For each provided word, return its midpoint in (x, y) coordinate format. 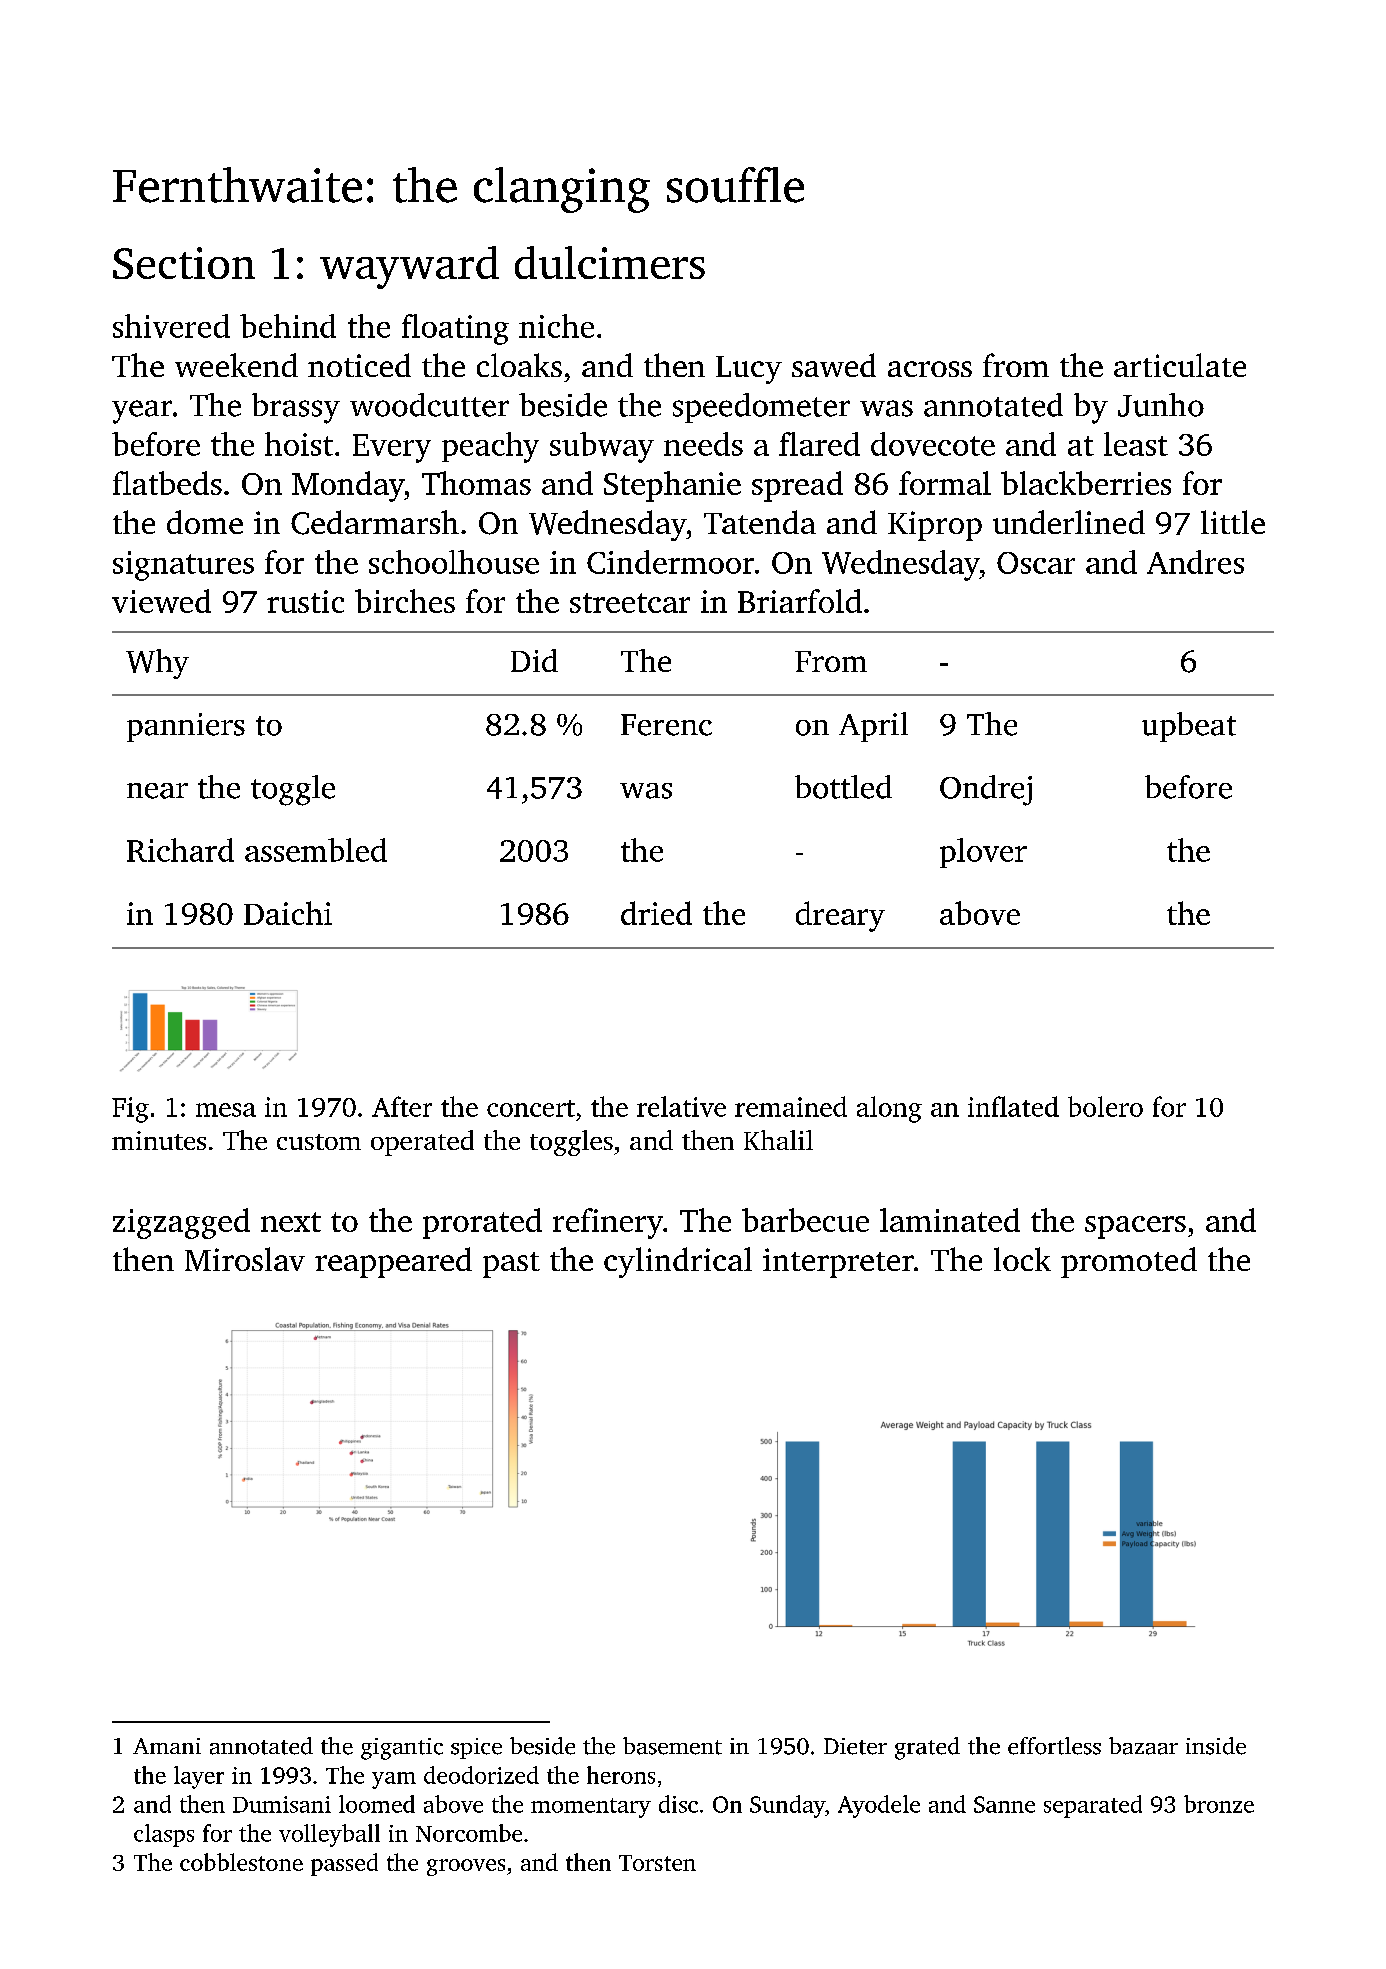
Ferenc (666, 725)
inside (1216, 1746)
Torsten (657, 1863)
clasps (164, 1835)
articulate (1180, 365)
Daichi (288, 913)
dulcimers (610, 262)
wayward (409, 267)
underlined (1069, 522)
